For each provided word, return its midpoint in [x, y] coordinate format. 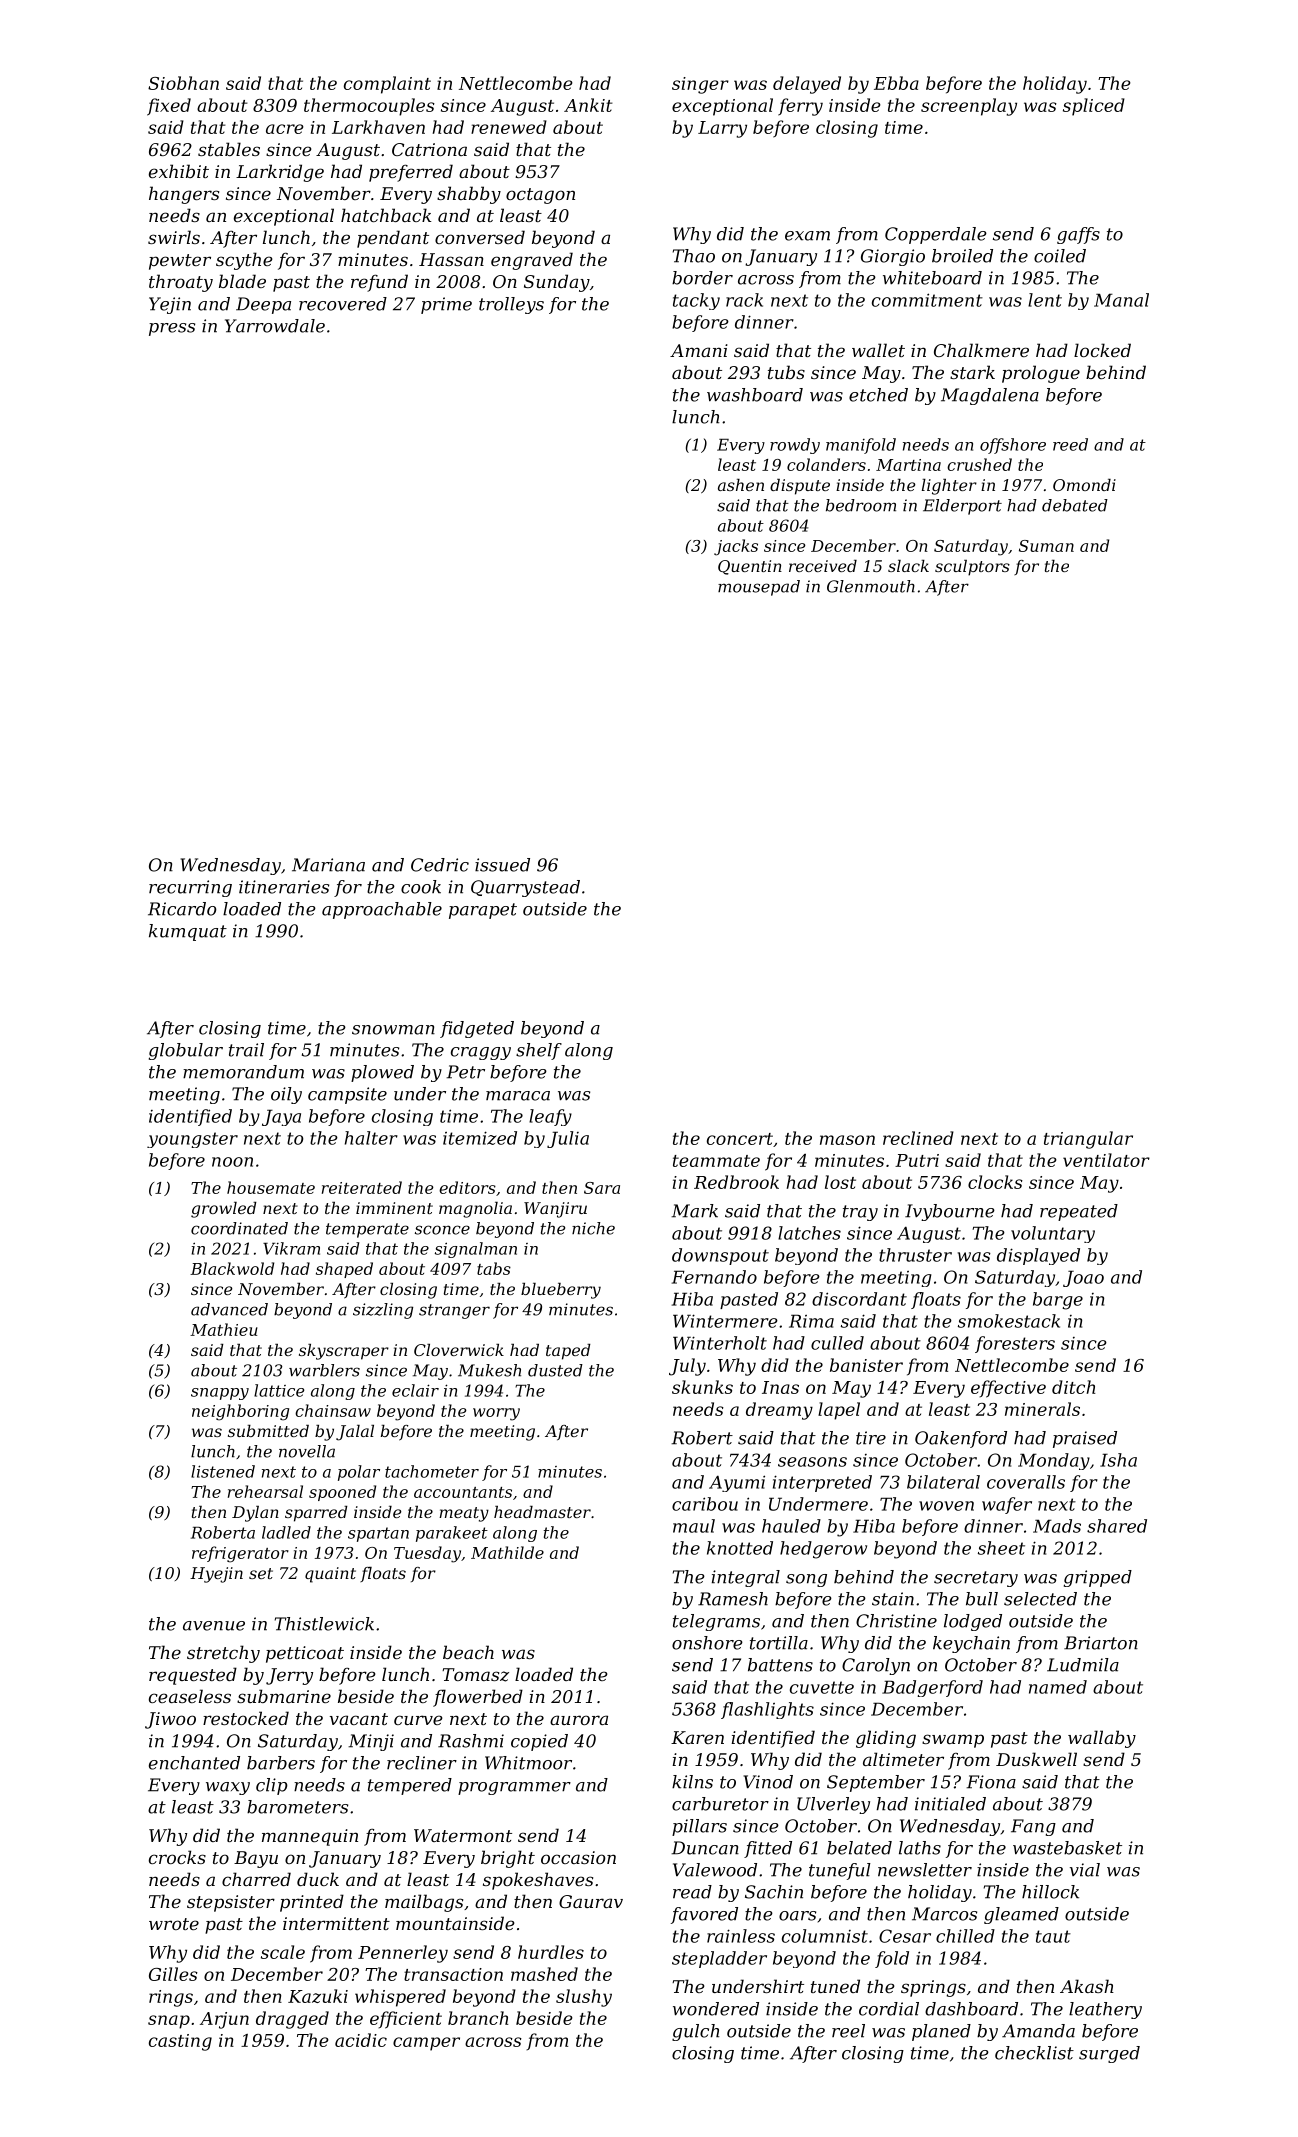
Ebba [896, 83]
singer [700, 85]
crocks [177, 1857]
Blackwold [232, 1268]
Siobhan [183, 83]
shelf [539, 1051]
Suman [1046, 546]
